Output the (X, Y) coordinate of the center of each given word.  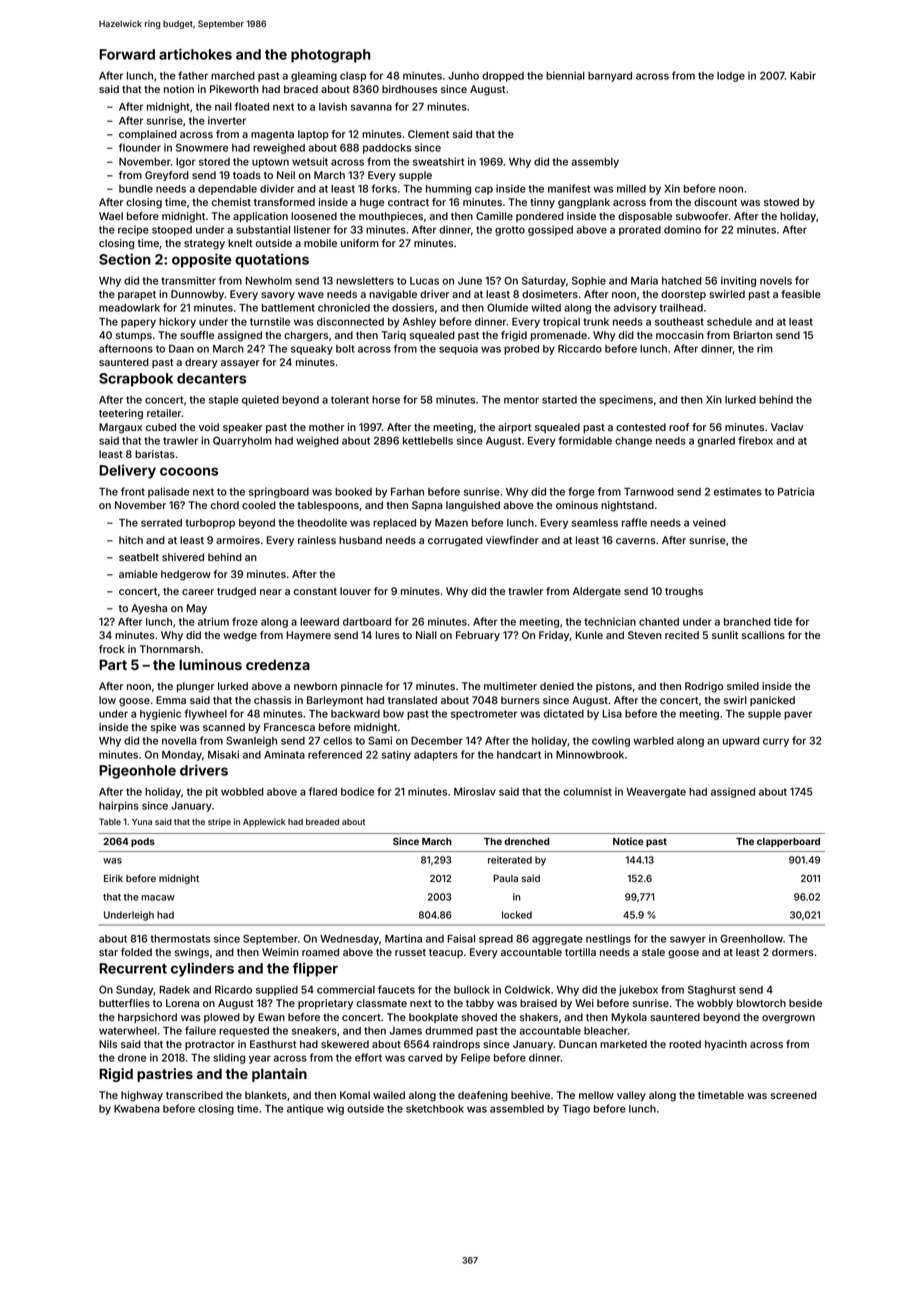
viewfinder (512, 540)
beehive (530, 1095)
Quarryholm (242, 441)
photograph (331, 56)
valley (631, 1096)
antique (305, 1109)
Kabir (803, 75)
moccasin (680, 335)
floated (252, 106)
